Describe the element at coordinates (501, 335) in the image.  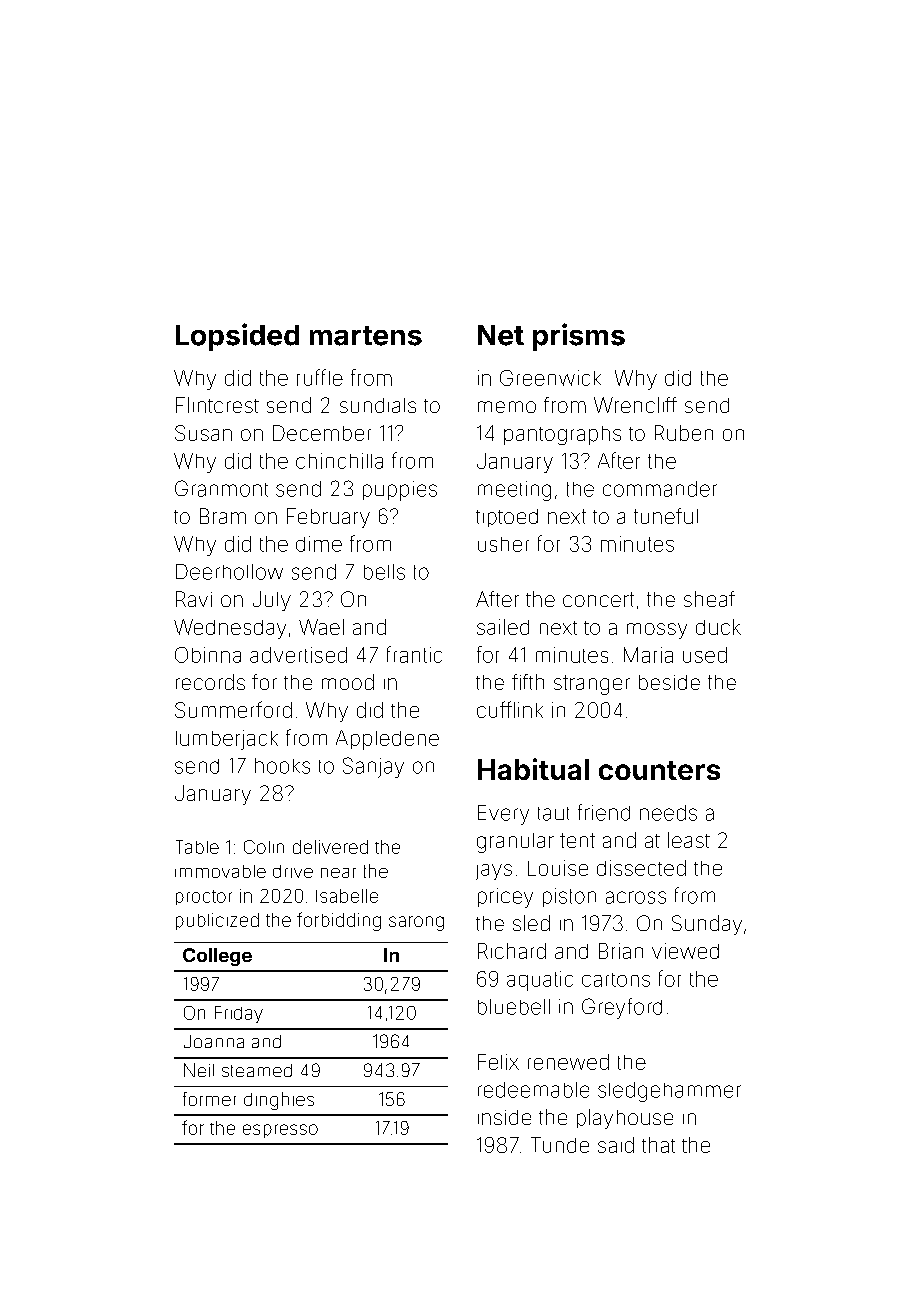
I see `Net` at that location.
